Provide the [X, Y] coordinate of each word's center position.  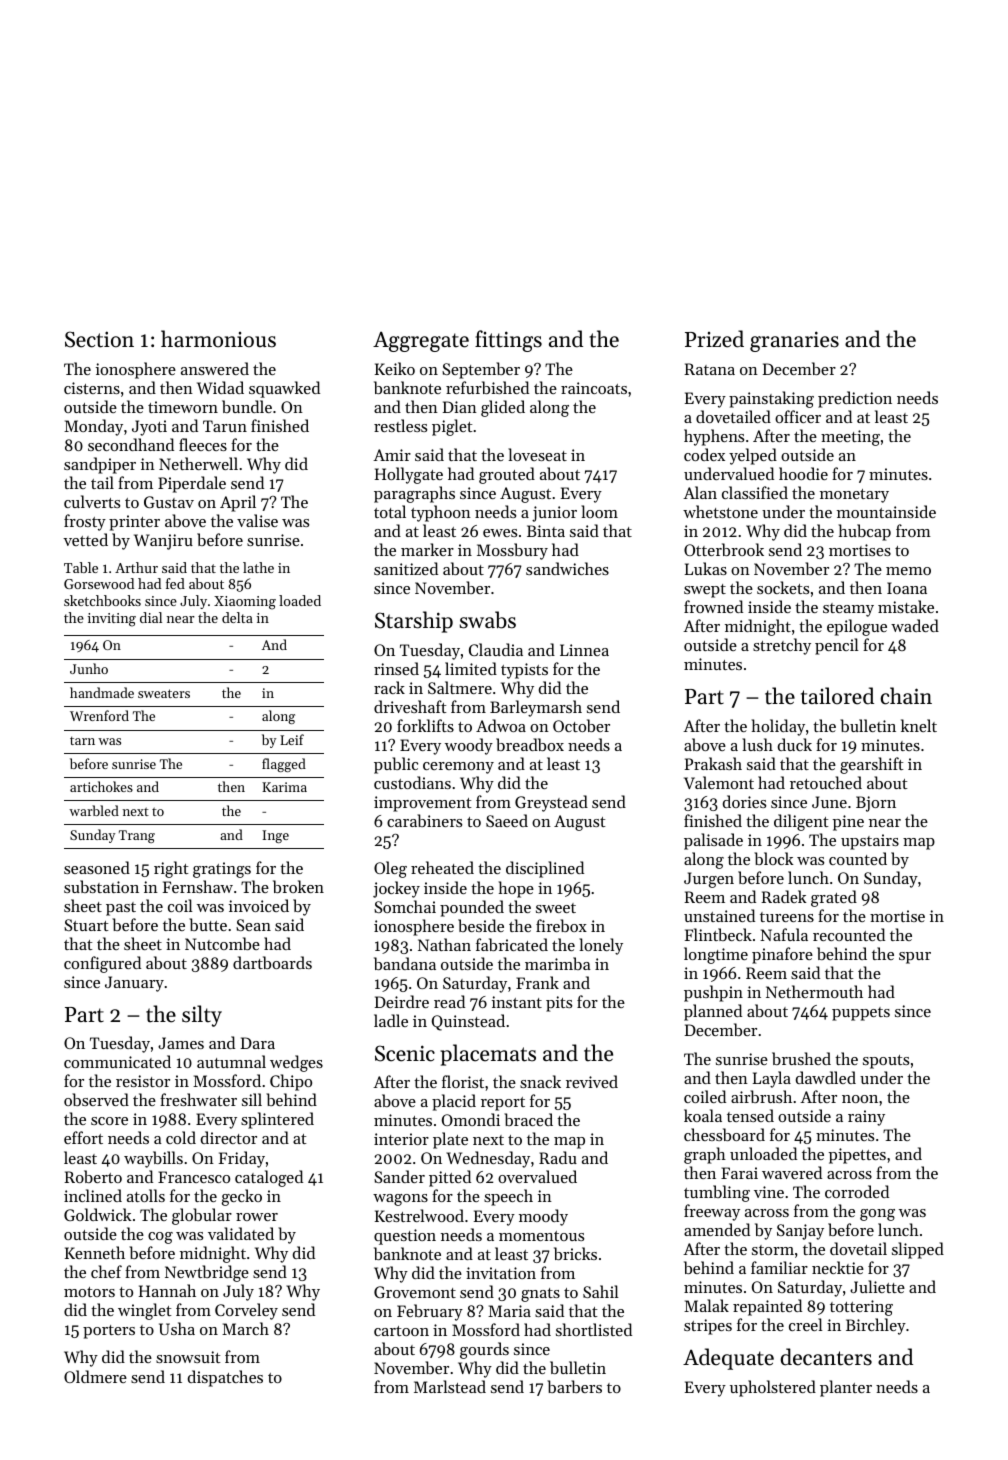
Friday [242, 1159]
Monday [93, 427]
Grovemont [415, 1292]
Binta [546, 531]
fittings [508, 341]
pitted [450, 1178]
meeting [850, 438]
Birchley [876, 1326]
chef [106, 1271]
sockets [783, 587]
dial [151, 617]
